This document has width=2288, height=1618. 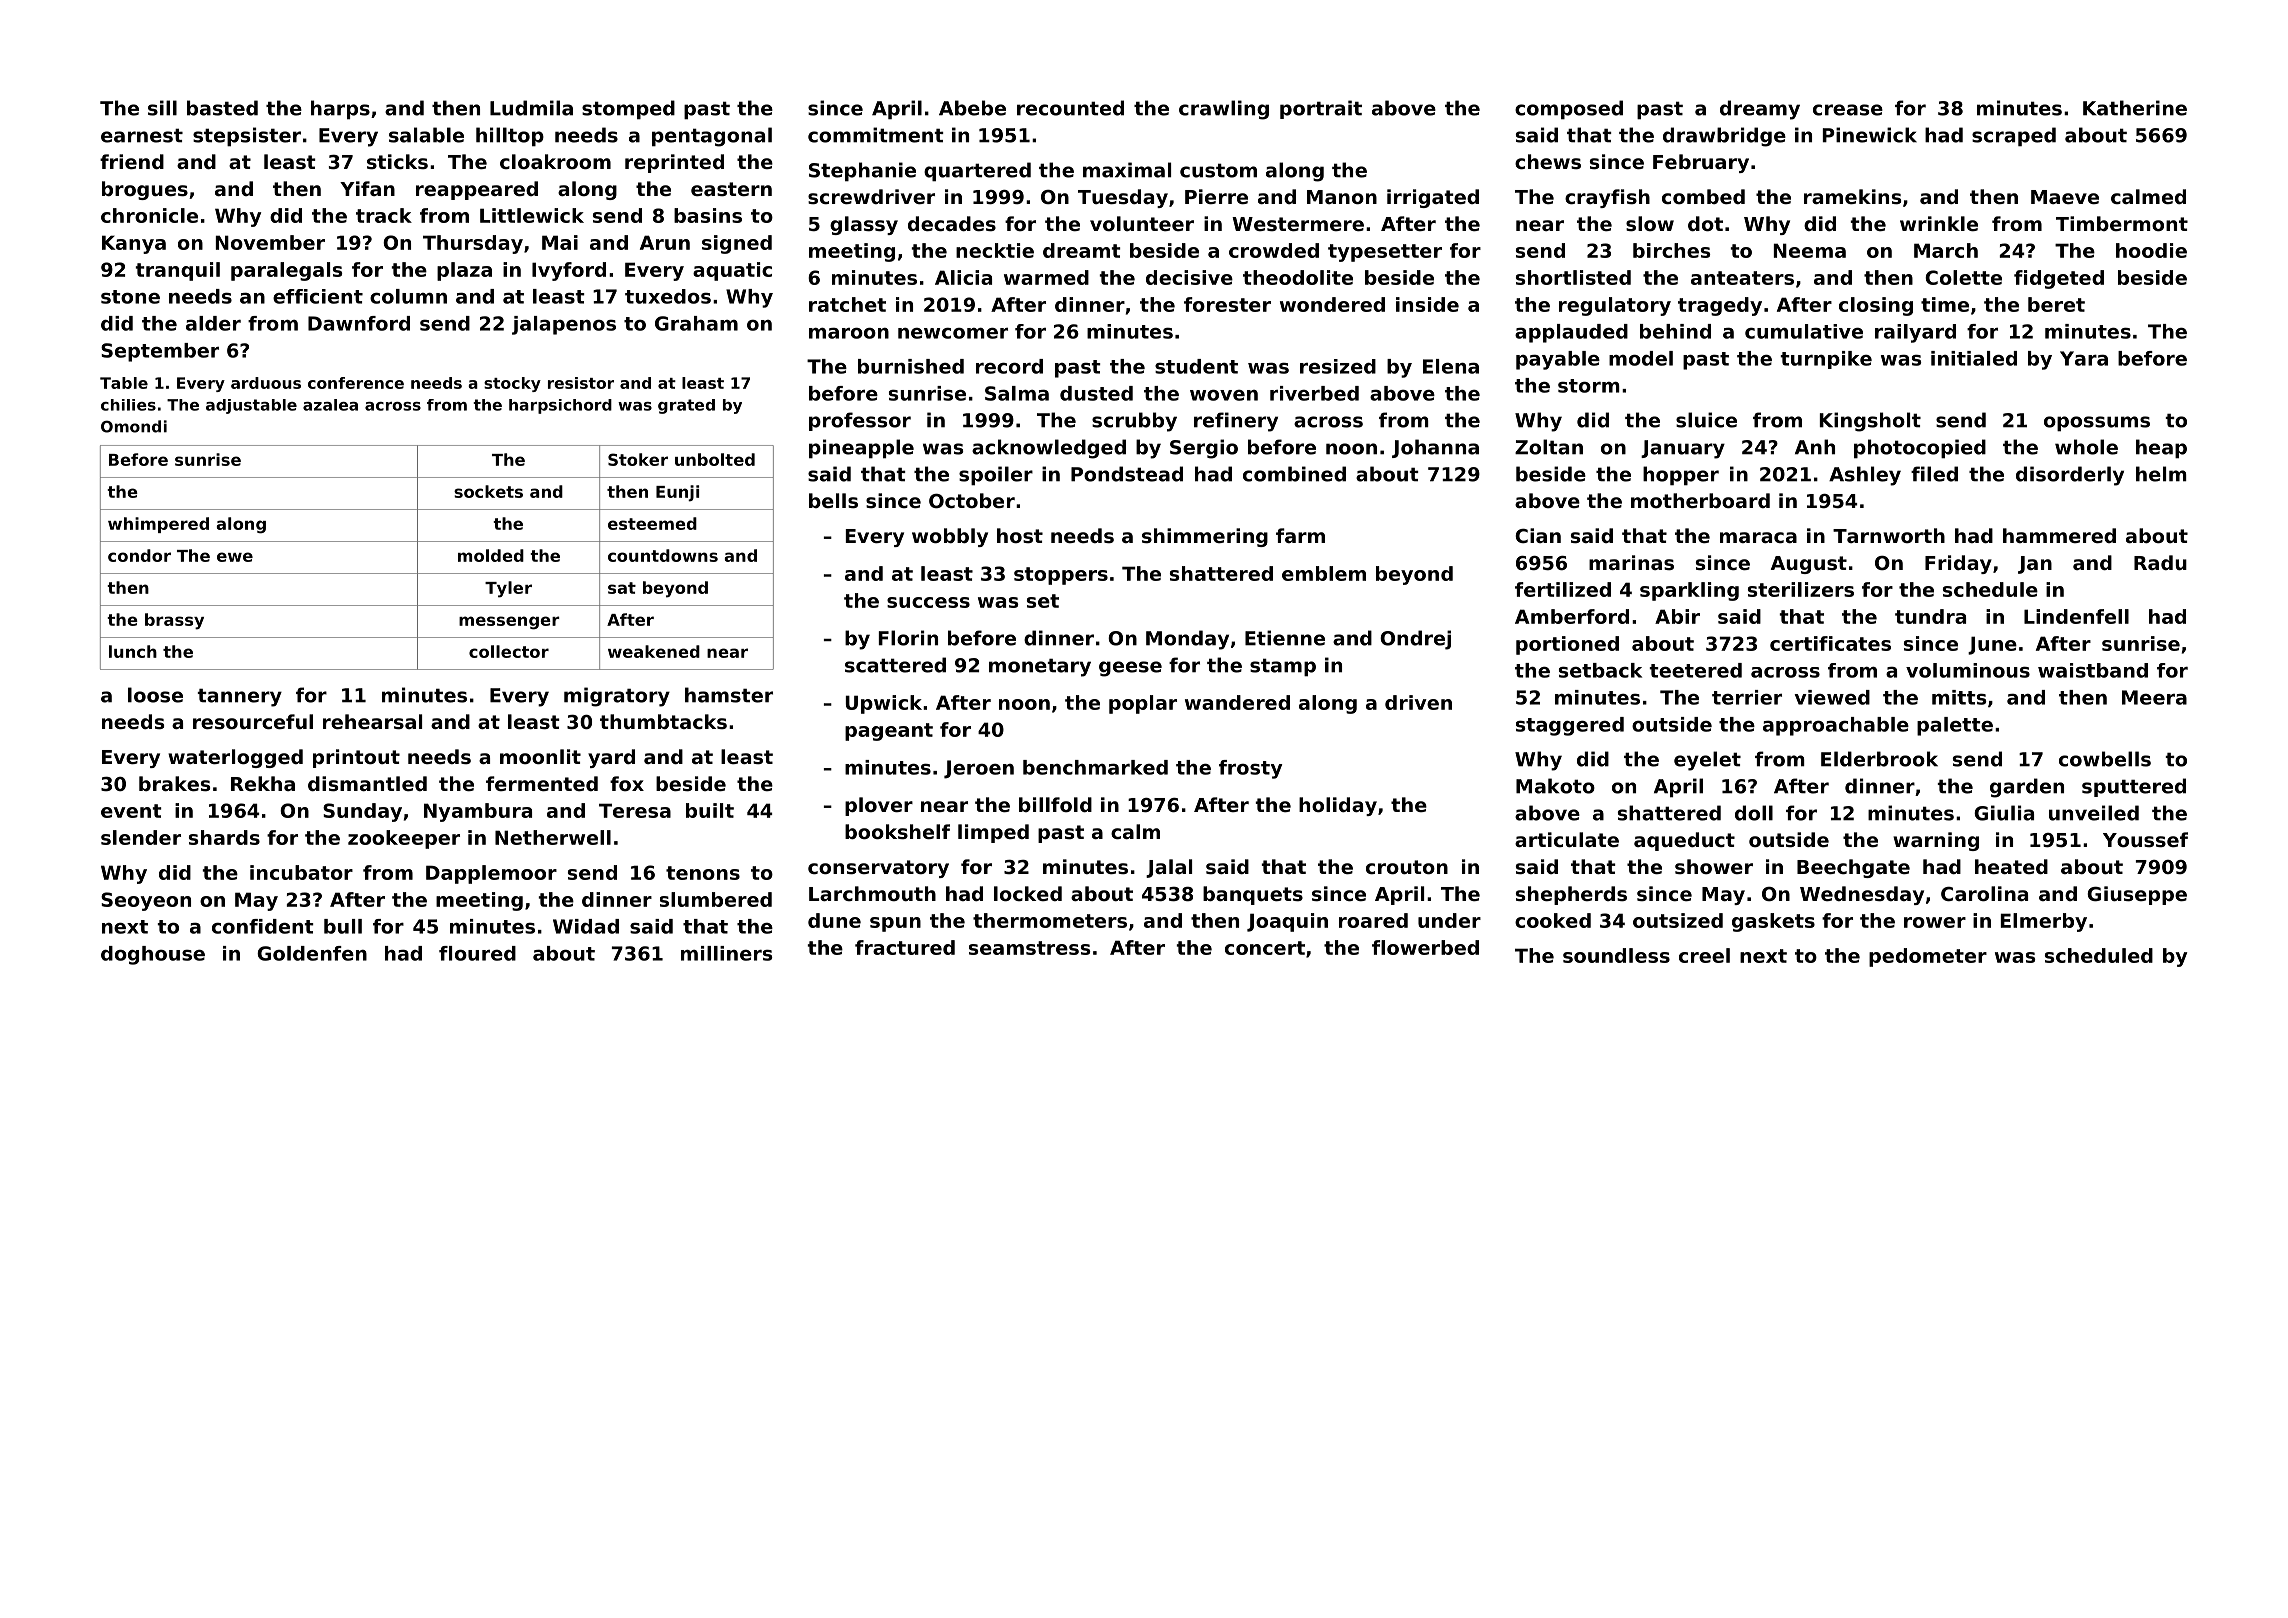 I want to click on motherboard, so click(x=1700, y=500).
